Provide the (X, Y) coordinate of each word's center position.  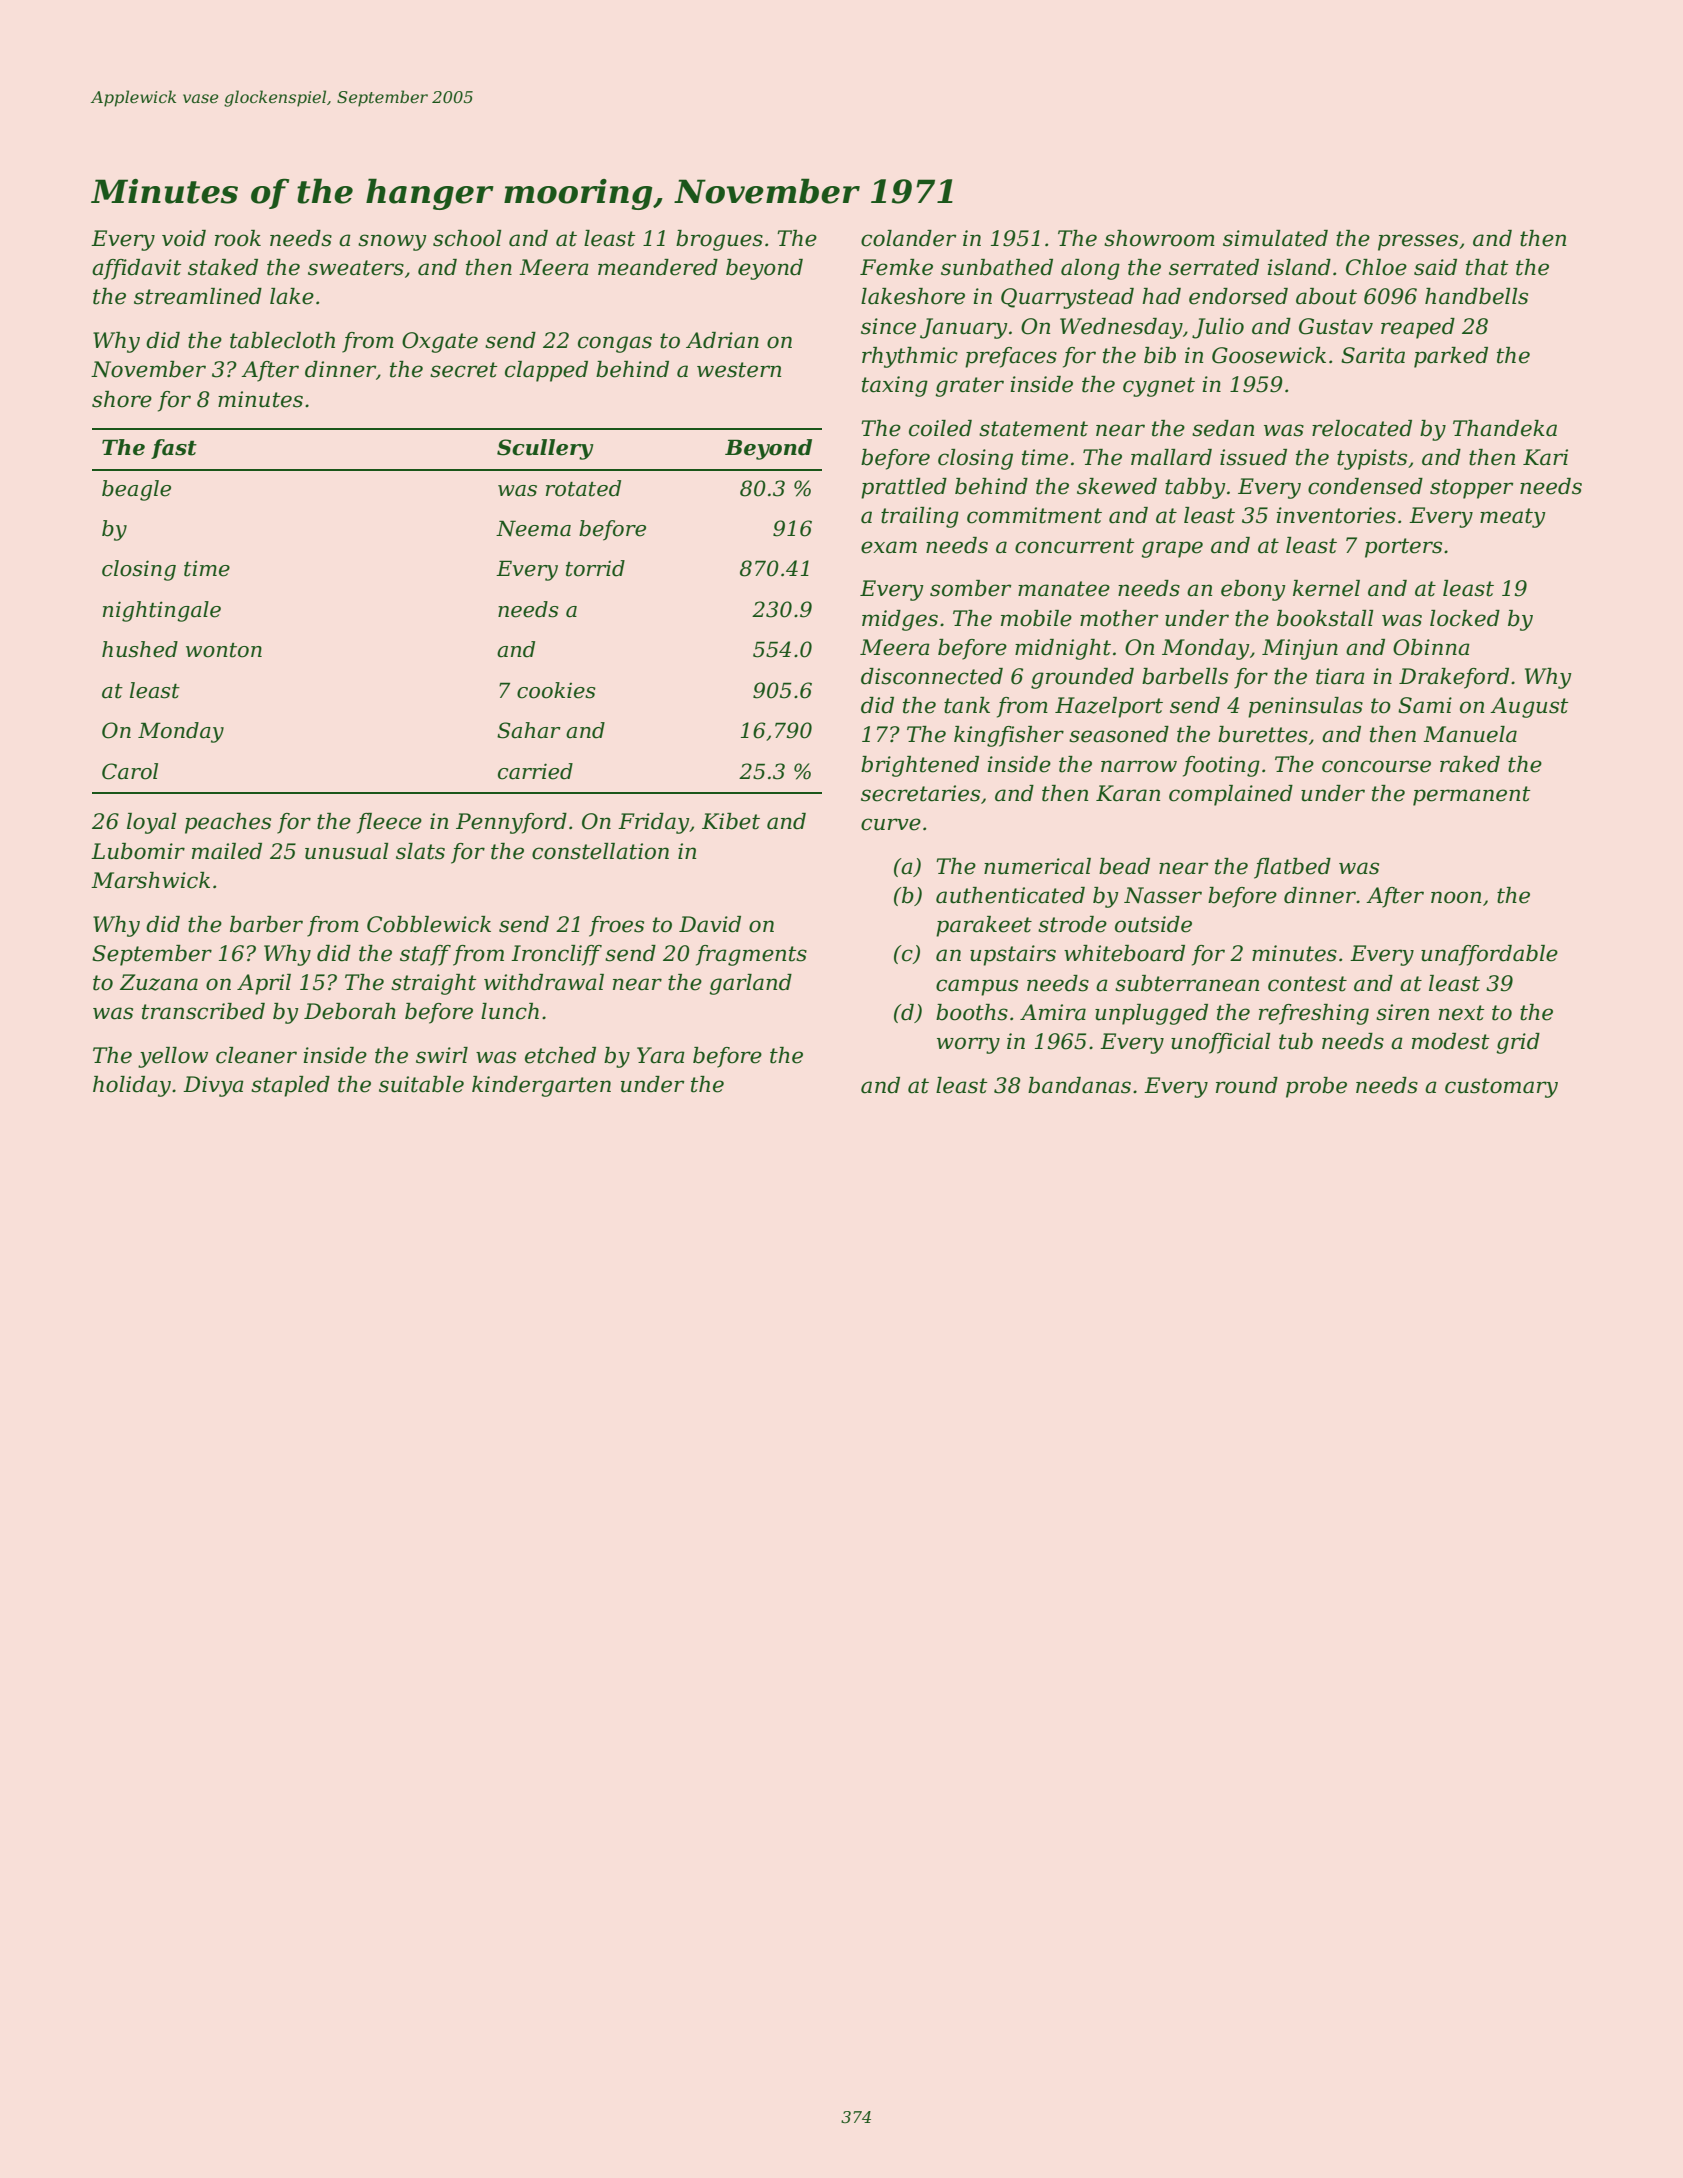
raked (1470, 764)
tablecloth (282, 340)
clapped (546, 371)
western (739, 370)
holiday (132, 1086)
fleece (389, 823)
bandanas (1079, 1085)
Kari (1545, 457)
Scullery (545, 449)
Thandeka (1505, 428)
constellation (600, 851)
